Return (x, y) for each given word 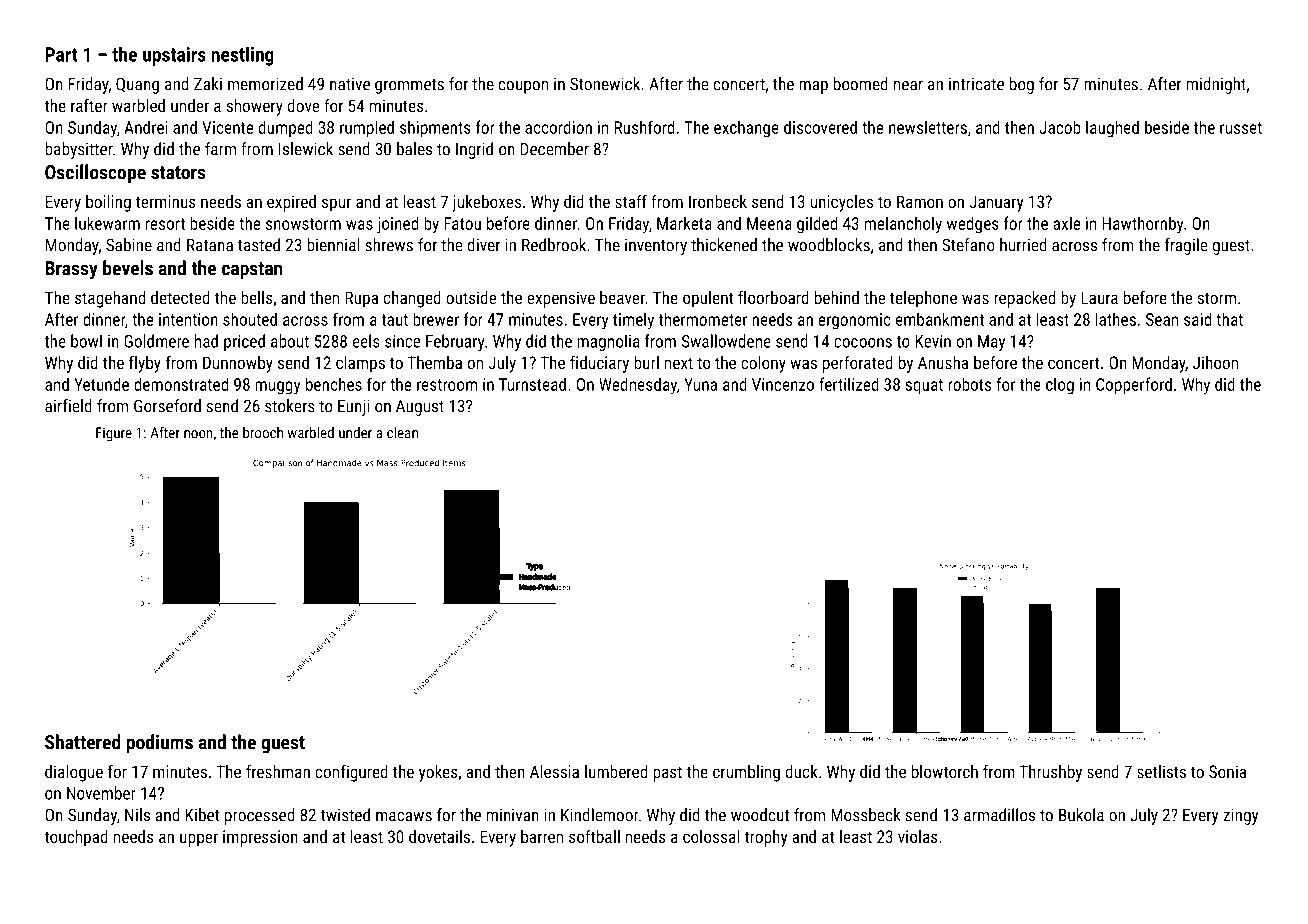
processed (259, 816)
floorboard (773, 297)
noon (198, 434)
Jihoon (1215, 362)
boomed (861, 84)
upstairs (174, 56)
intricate (976, 84)
